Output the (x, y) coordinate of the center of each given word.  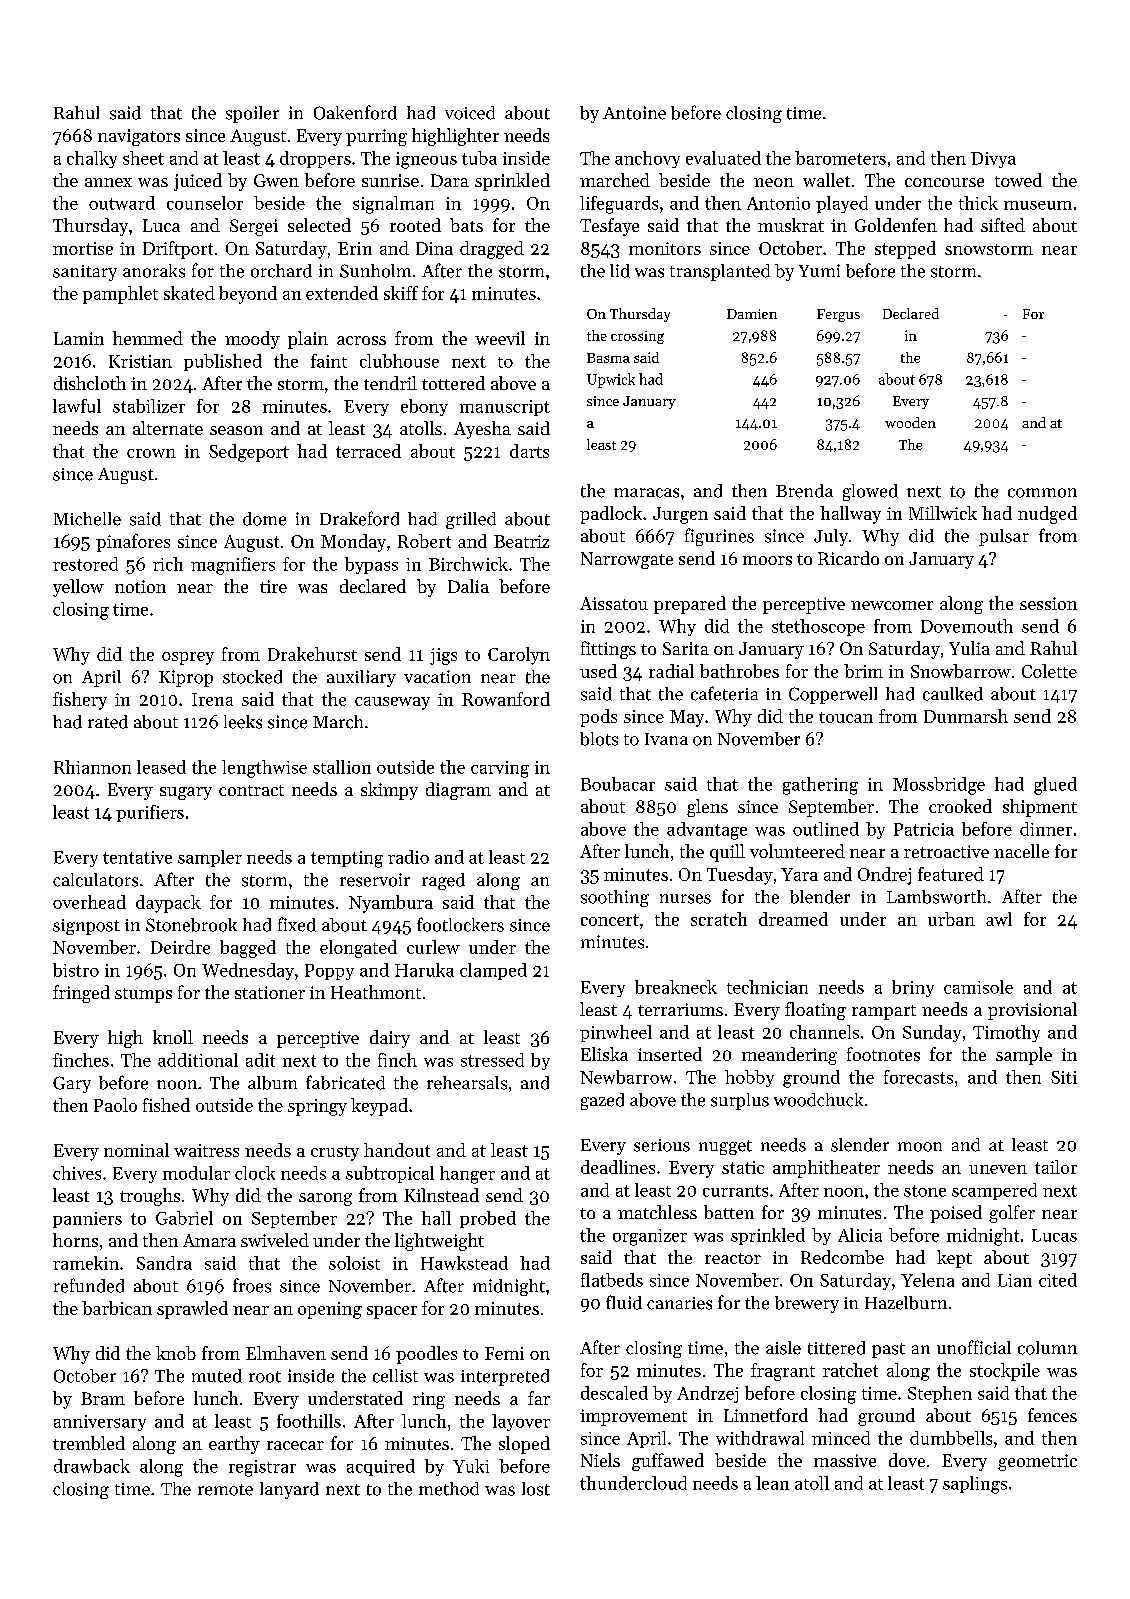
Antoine (634, 113)
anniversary (100, 1423)
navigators (139, 137)
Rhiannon (92, 767)
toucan (846, 717)
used (598, 671)
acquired (381, 1467)
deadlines (618, 1167)
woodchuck (818, 1100)
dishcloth (90, 383)
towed (1018, 180)
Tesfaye (609, 227)
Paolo (115, 1105)
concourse (944, 182)
